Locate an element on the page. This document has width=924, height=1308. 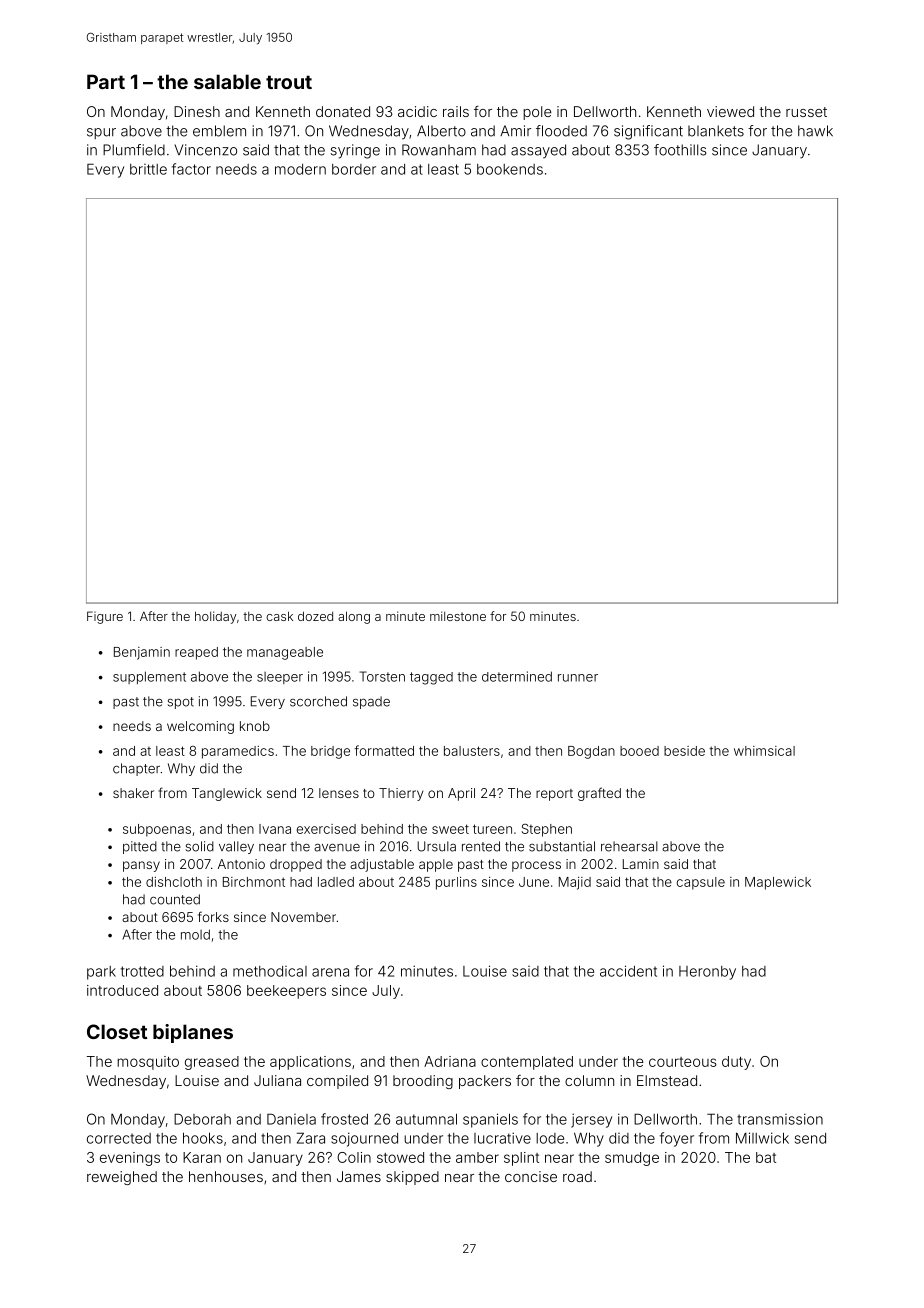
capsule is located at coordinates (701, 883).
